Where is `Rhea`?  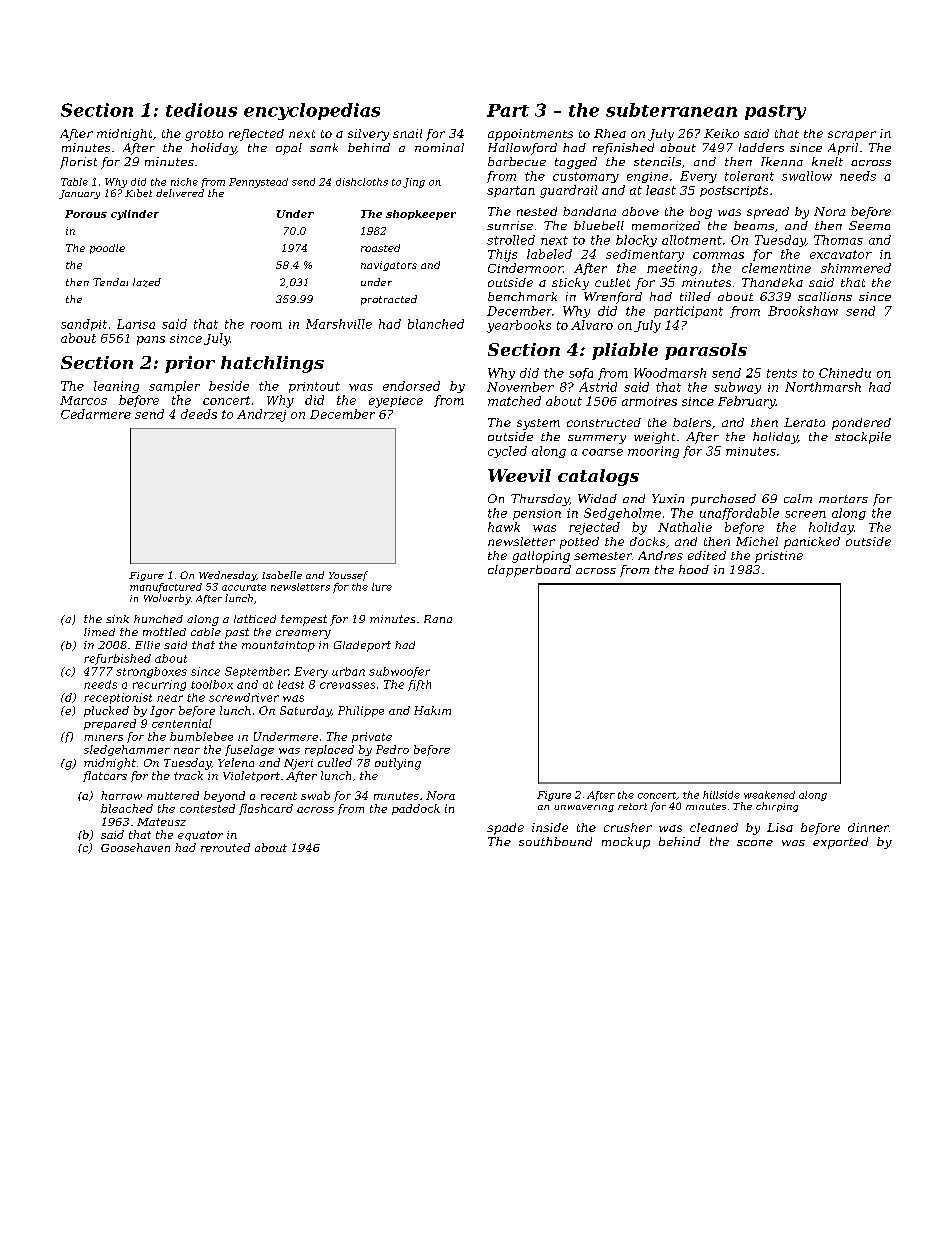
Rhea is located at coordinates (610, 133).
